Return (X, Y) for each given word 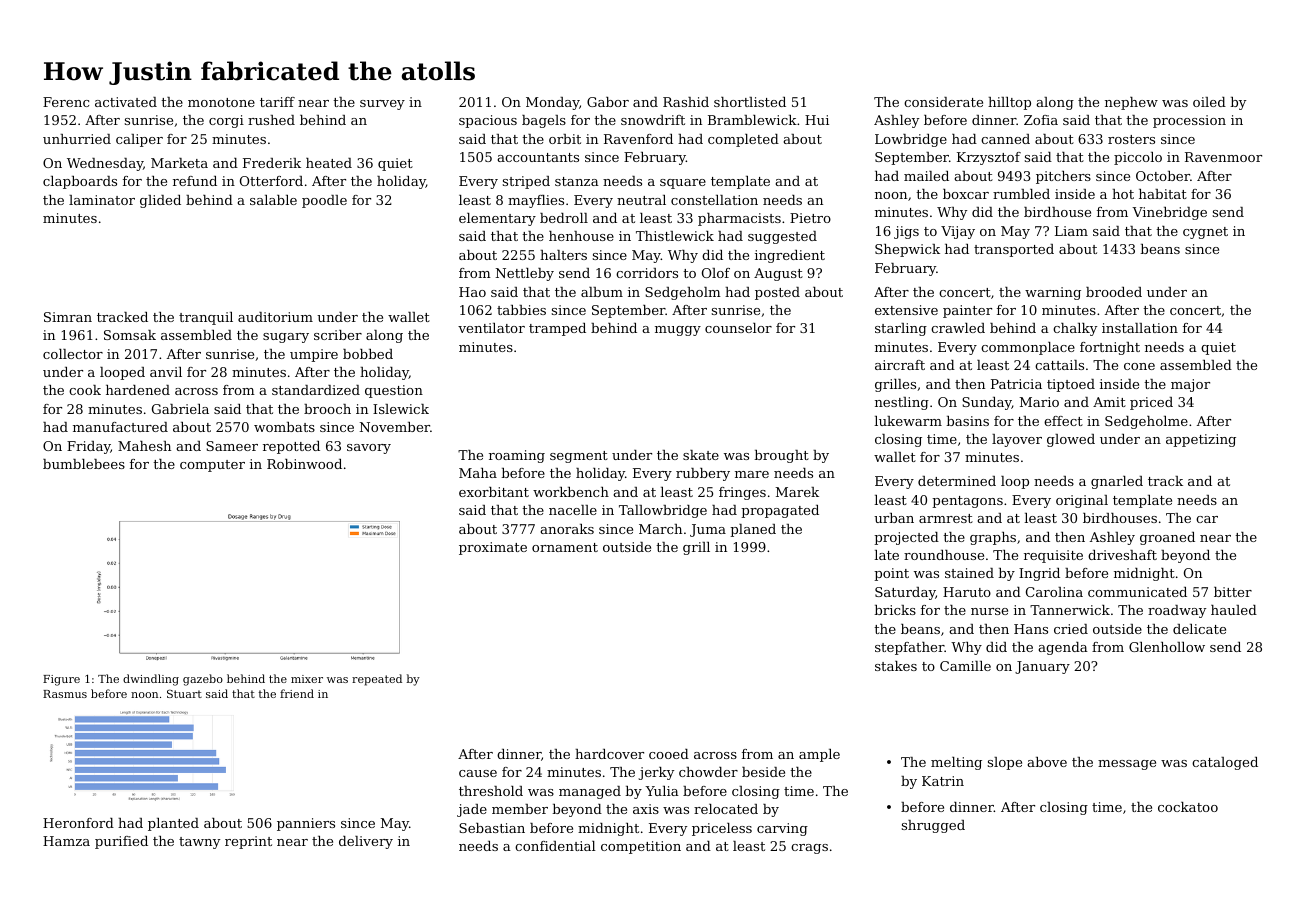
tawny (199, 843)
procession (1189, 121)
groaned (1167, 538)
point (891, 574)
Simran (68, 317)
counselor (738, 328)
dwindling (151, 680)
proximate (493, 548)
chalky (1075, 329)
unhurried (77, 139)
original (1082, 501)
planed (753, 530)
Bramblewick (752, 120)
